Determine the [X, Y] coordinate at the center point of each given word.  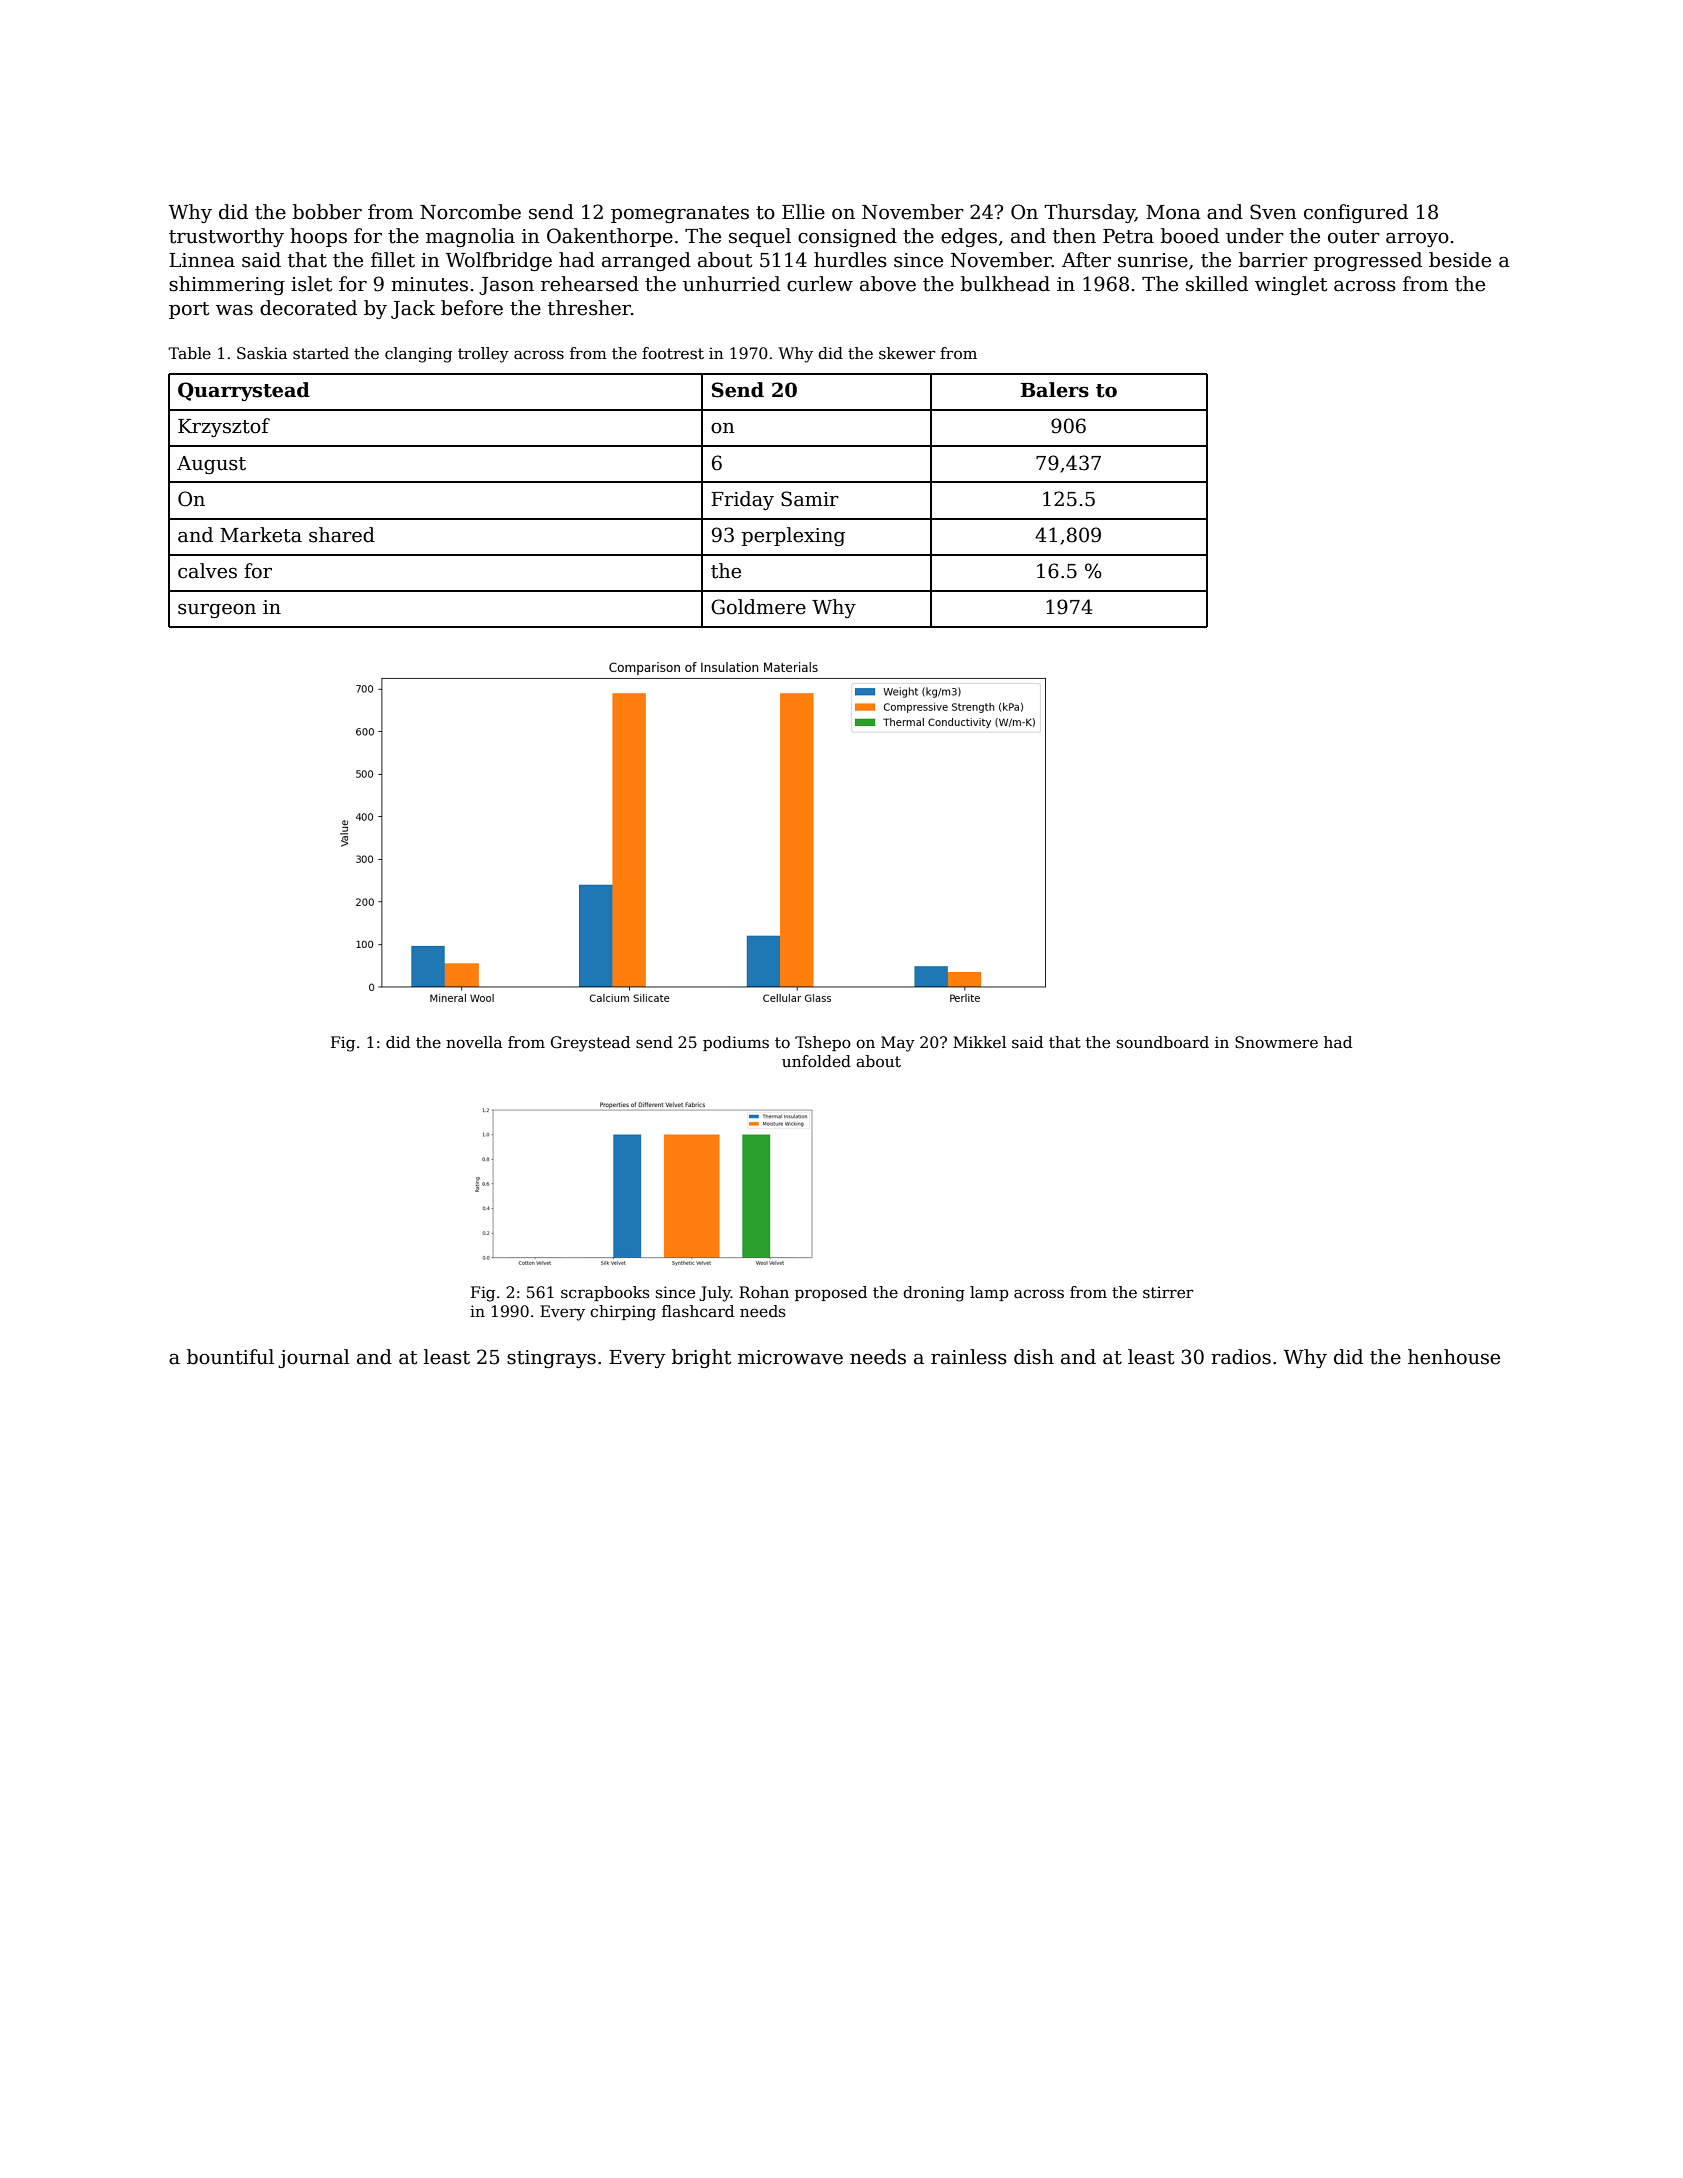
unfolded [816, 1061]
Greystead [590, 1044]
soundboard [1163, 1042]
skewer [907, 353]
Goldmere [758, 607]
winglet [1291, 285]
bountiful [230, 1357]
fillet [393, 260]
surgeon [217, 611]
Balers [1055, 390]
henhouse [1454, 1357]
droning [934, 1294]
